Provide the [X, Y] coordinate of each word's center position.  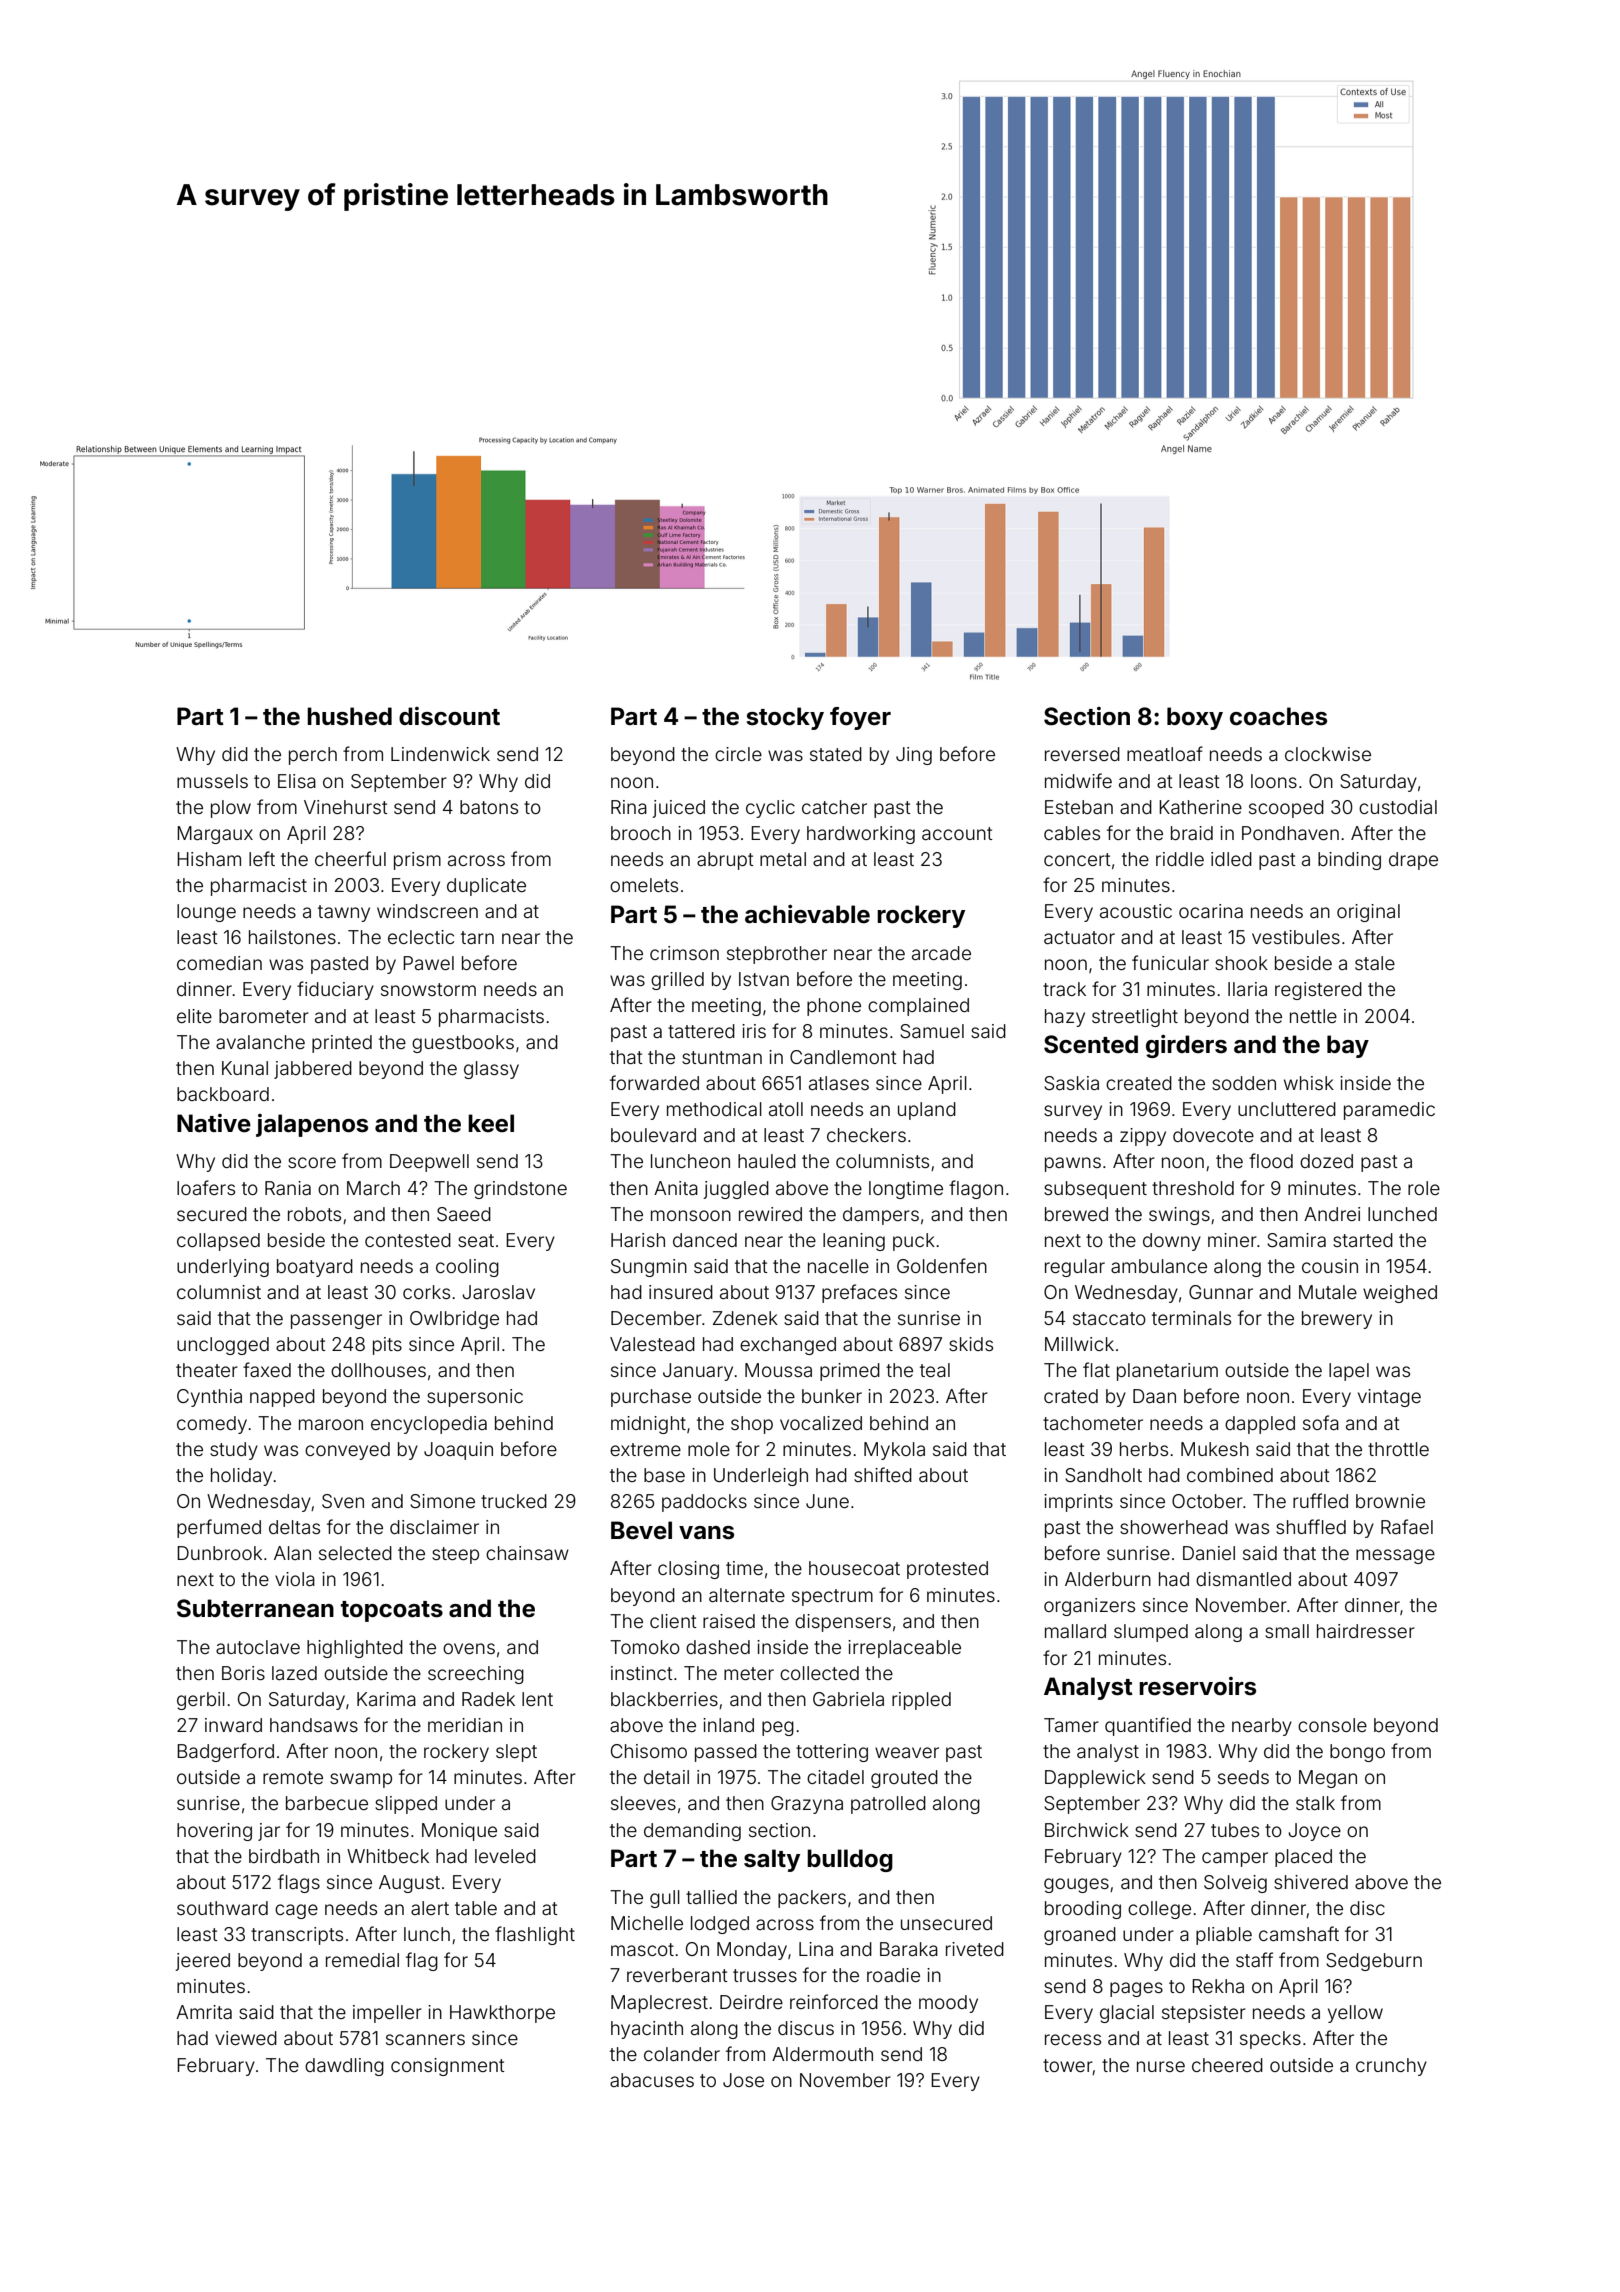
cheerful [350, 858]
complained [918, 1007]
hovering [214, 1832]
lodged [720, 1925]
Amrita [204, 2012]
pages [1136, 1989]
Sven [343, 1501]
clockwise [1328, 754]
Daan [1154, 1396]
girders [1186, 1046]
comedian [219, 963]
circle [738, 754]
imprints [1078, 1503]
